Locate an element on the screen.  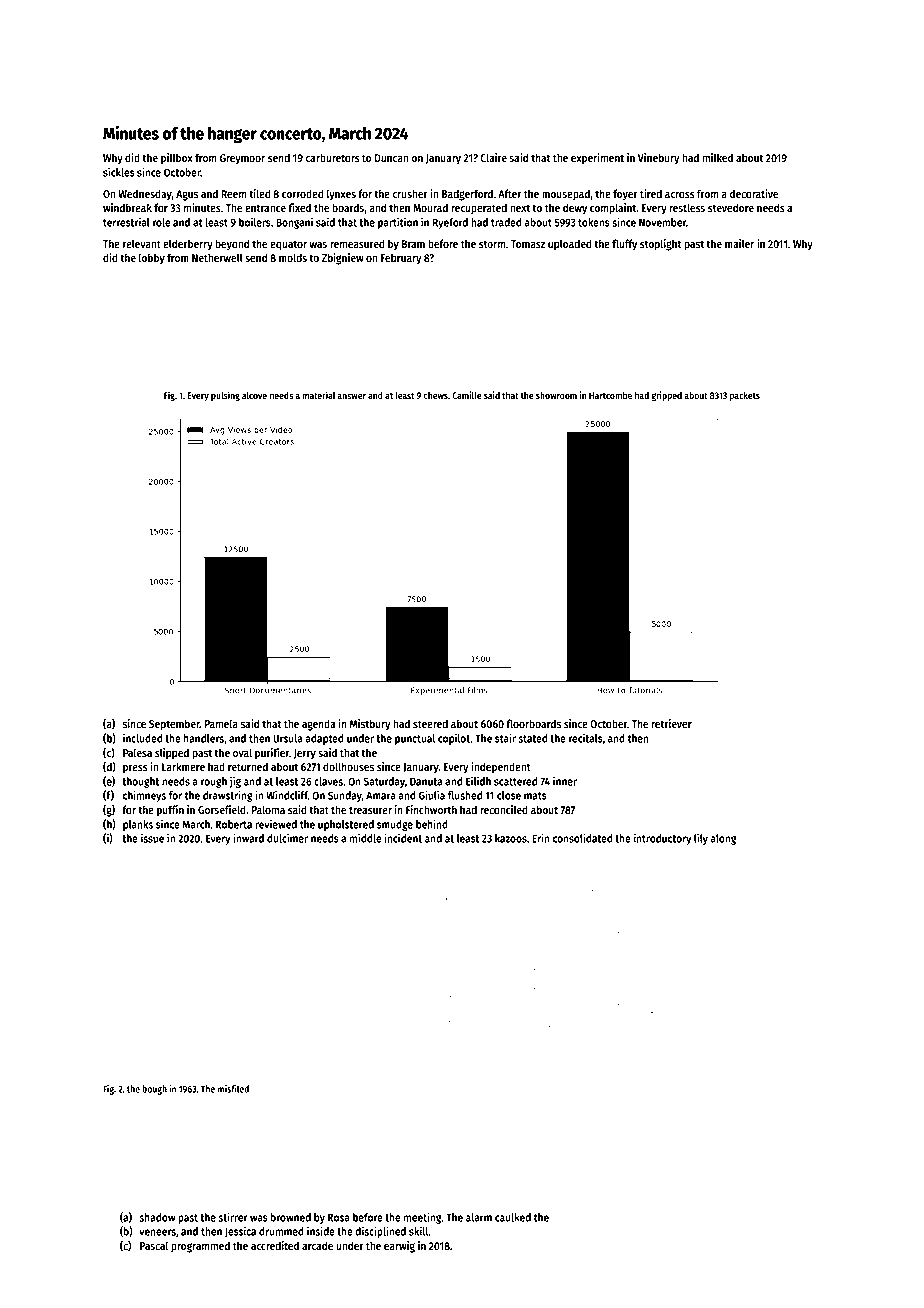
caulked is located at coordinates (513, 1217).
